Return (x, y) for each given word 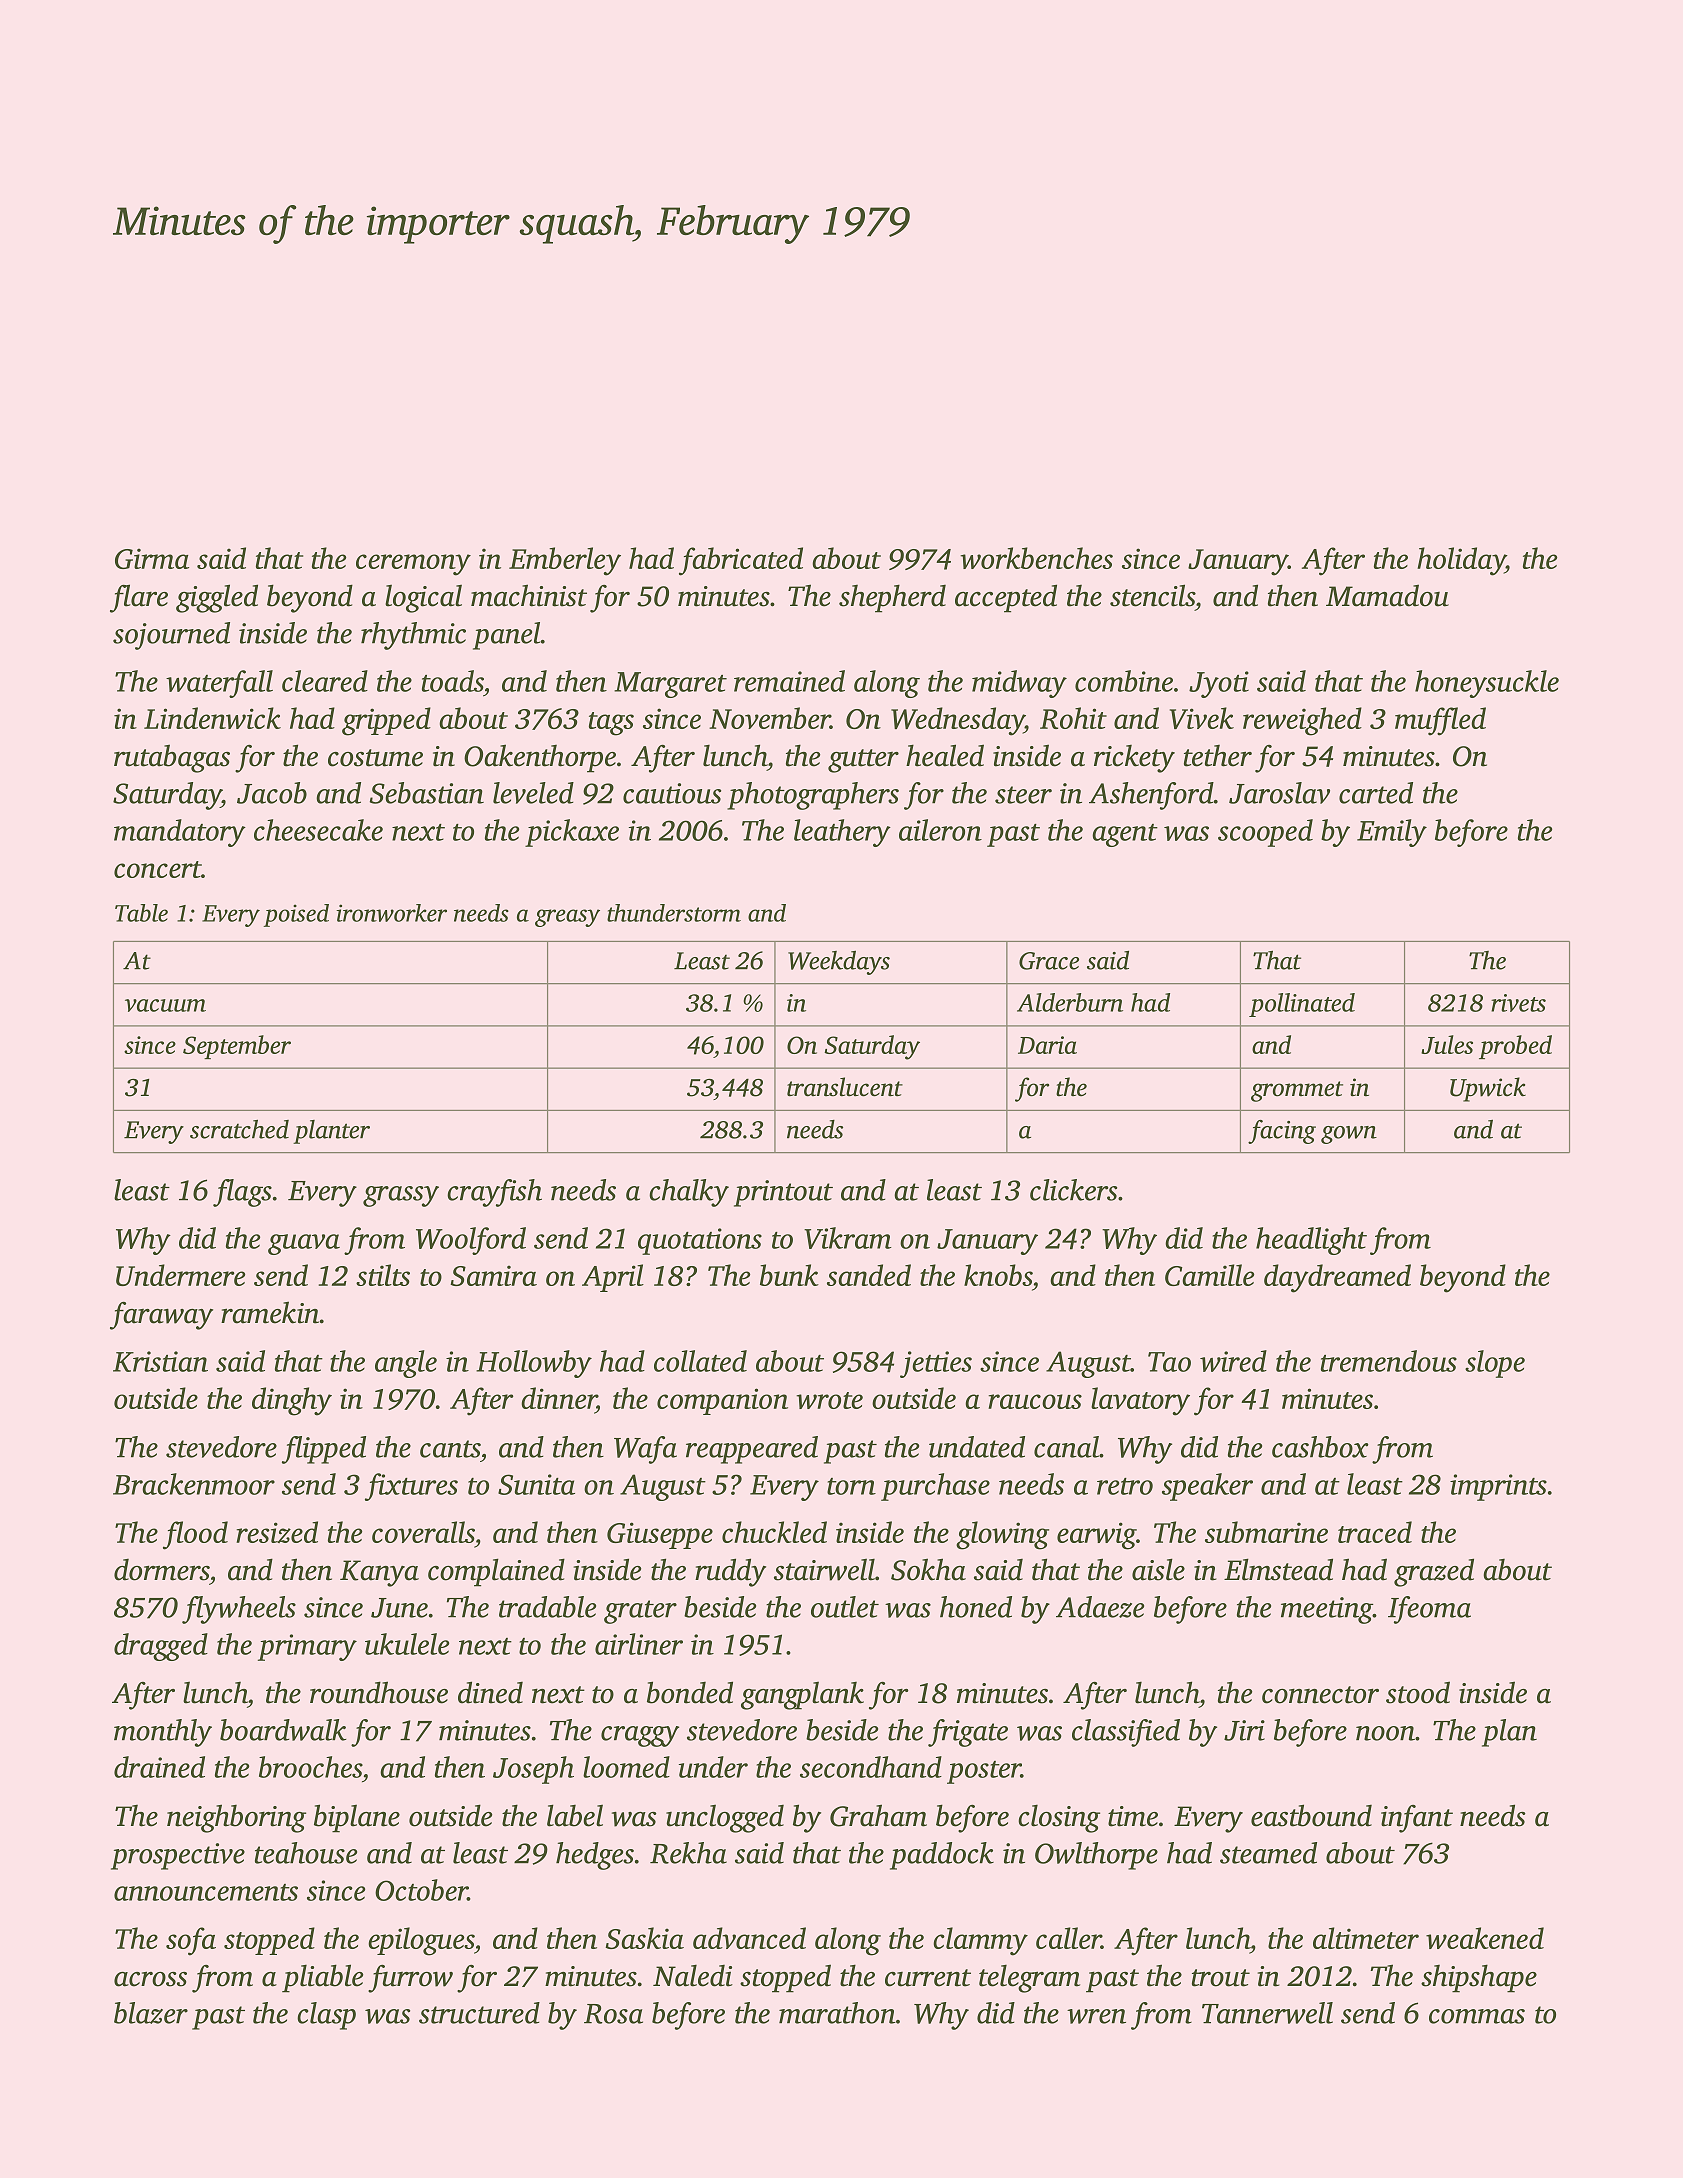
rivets (1518, 1003)
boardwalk (283, 1730)
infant (1417, 1819)
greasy (567, 918)
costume (375, 758)
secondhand (871, 1767)
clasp (326, 2016)
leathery (842, 833)
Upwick (1488, 1089)
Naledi (693, 1976)
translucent (845, 1087)
